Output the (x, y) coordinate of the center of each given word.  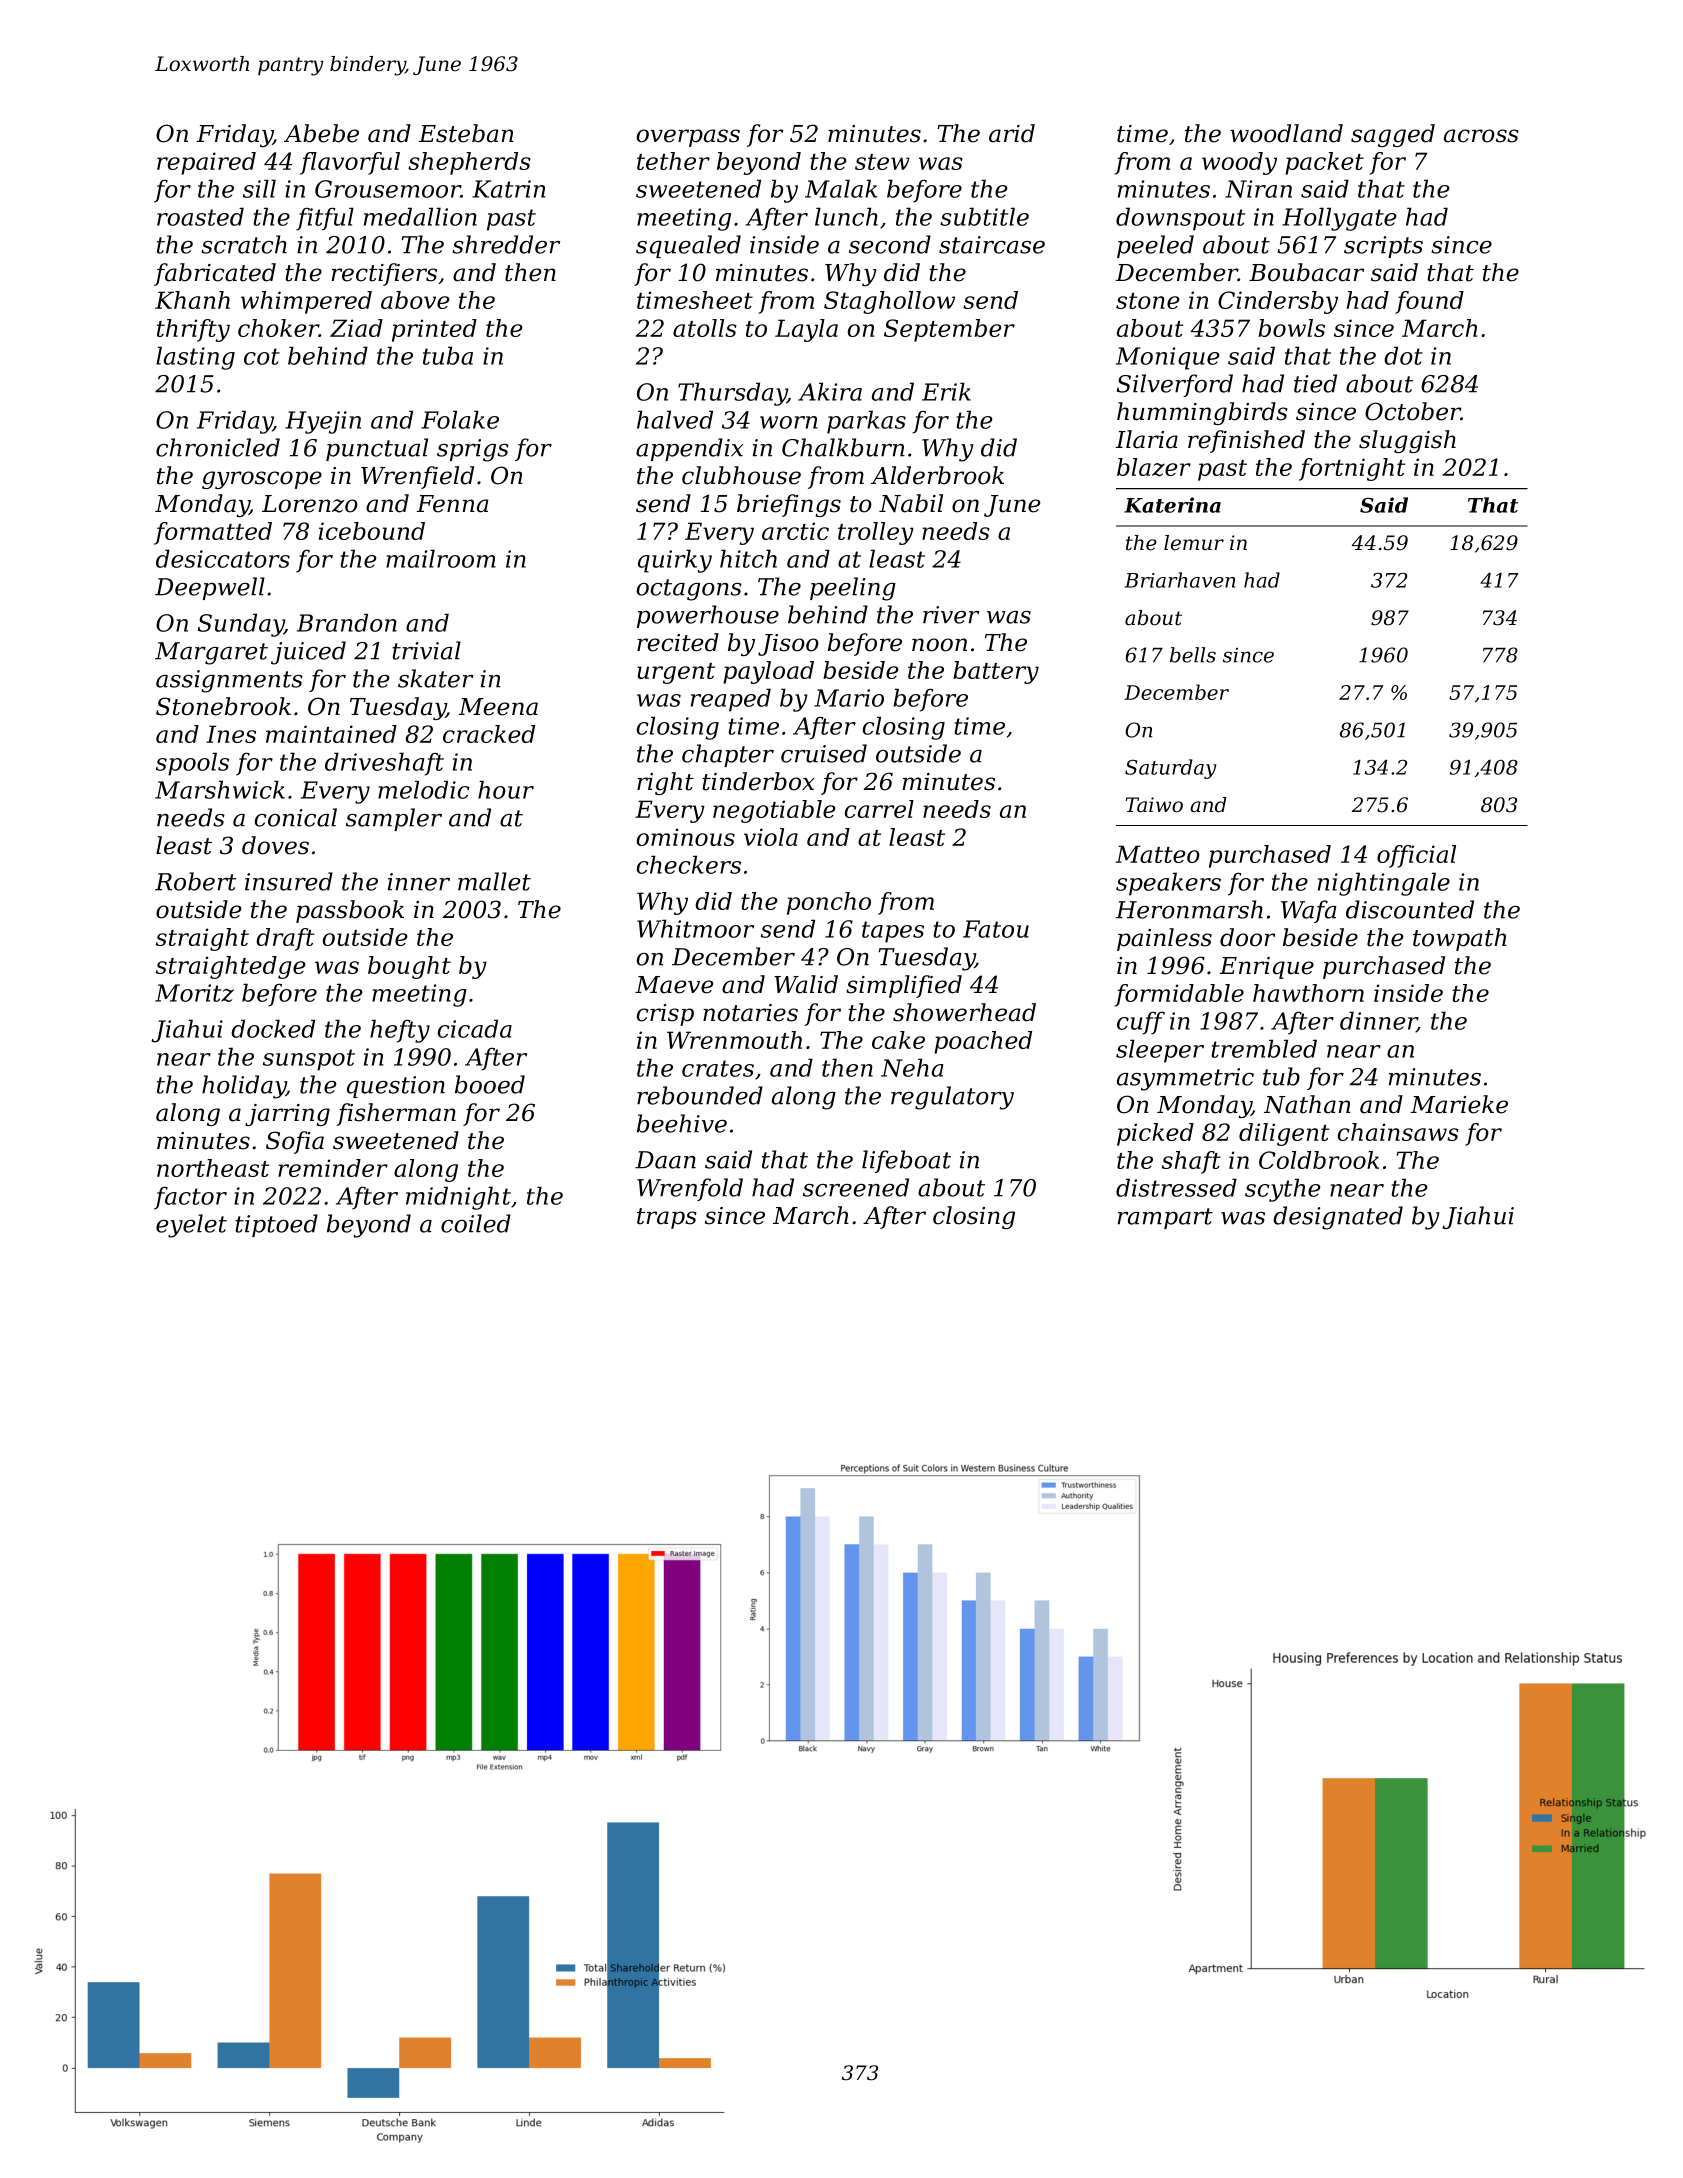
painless (1164, 939)
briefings (789, 505)
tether (673, 161)
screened (856, 1187)
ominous (686, 837)
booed (490, 1084)
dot (1403, 355)
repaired (206, 163)
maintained (331, 734)
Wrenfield (417, 477)
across (1481, 136)
